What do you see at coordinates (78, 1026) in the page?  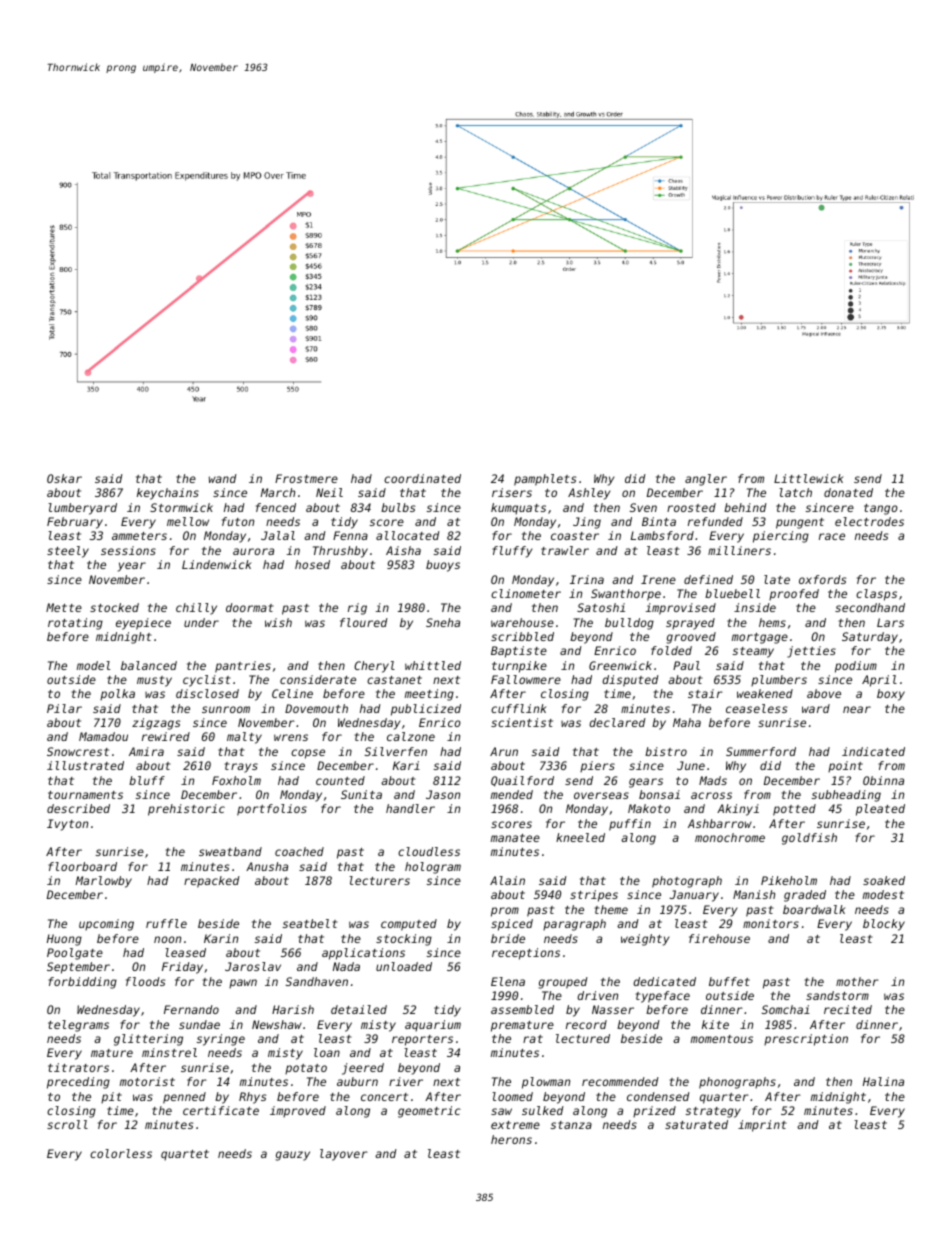 I see `telegrams` at bounding box center [78, 1026].
